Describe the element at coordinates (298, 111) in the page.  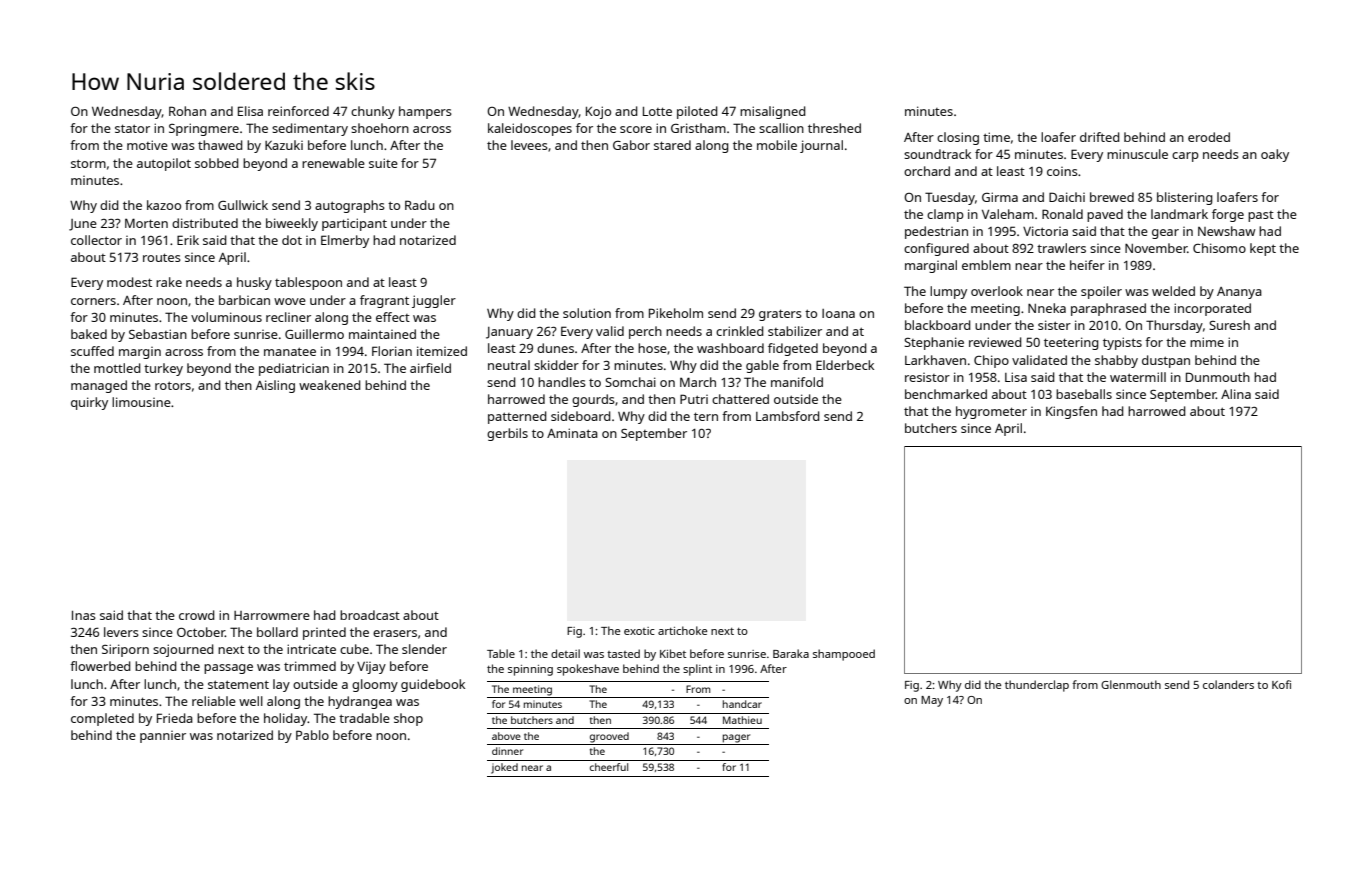
I see `reinforced` at that location.
